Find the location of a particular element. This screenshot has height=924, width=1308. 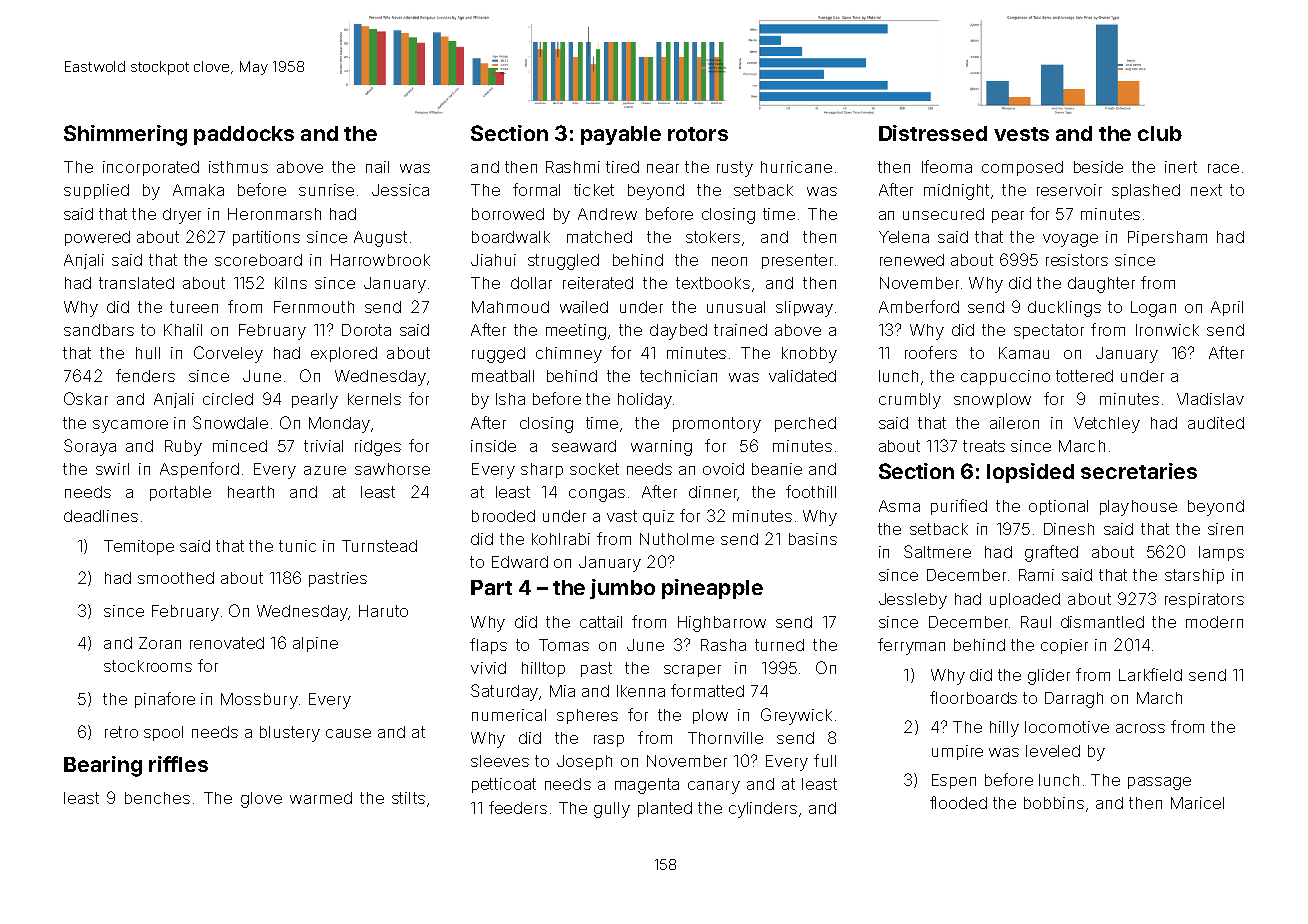

Pipersham is located at coordinates (1167, 238).
